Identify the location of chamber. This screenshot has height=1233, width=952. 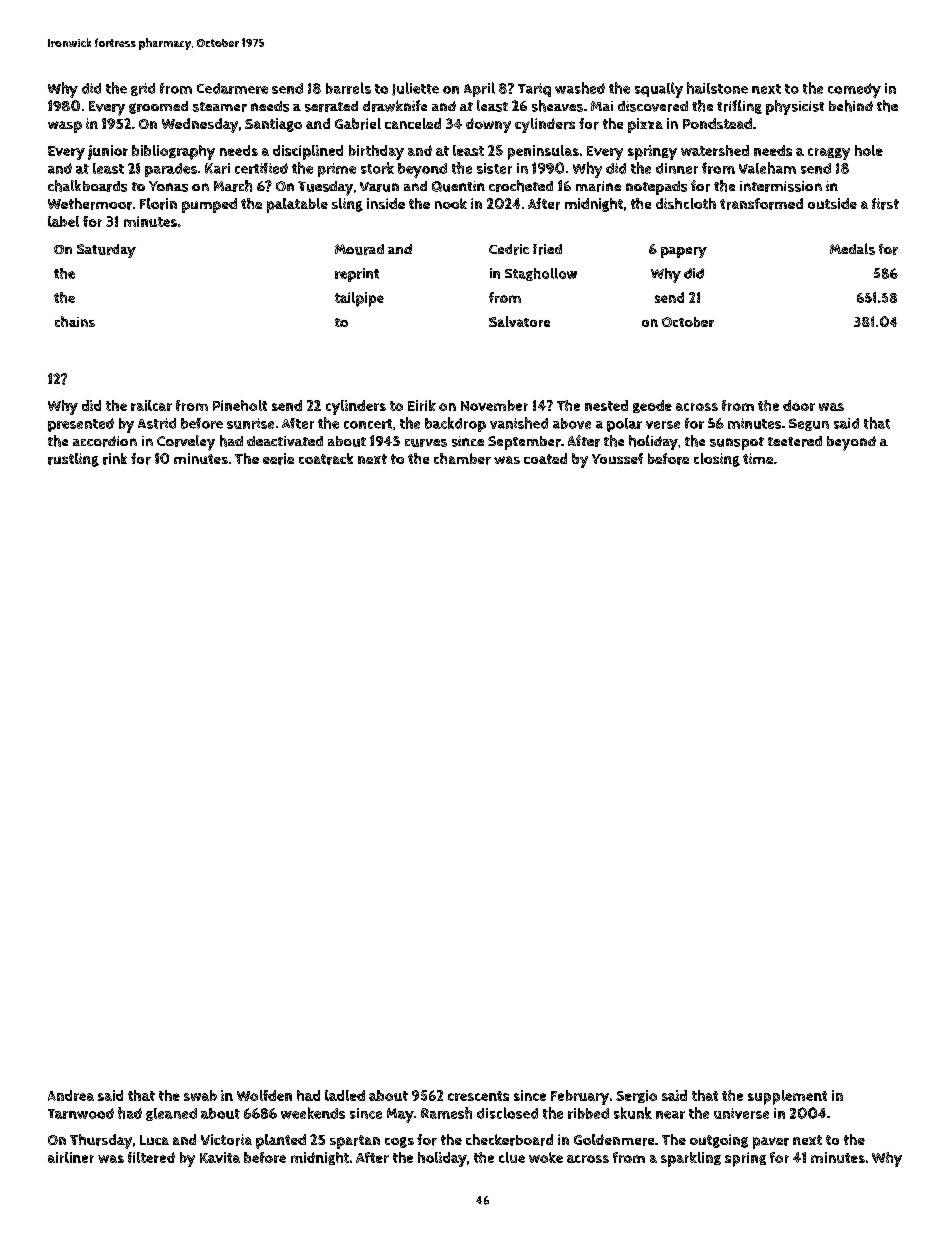
(462, 459).
